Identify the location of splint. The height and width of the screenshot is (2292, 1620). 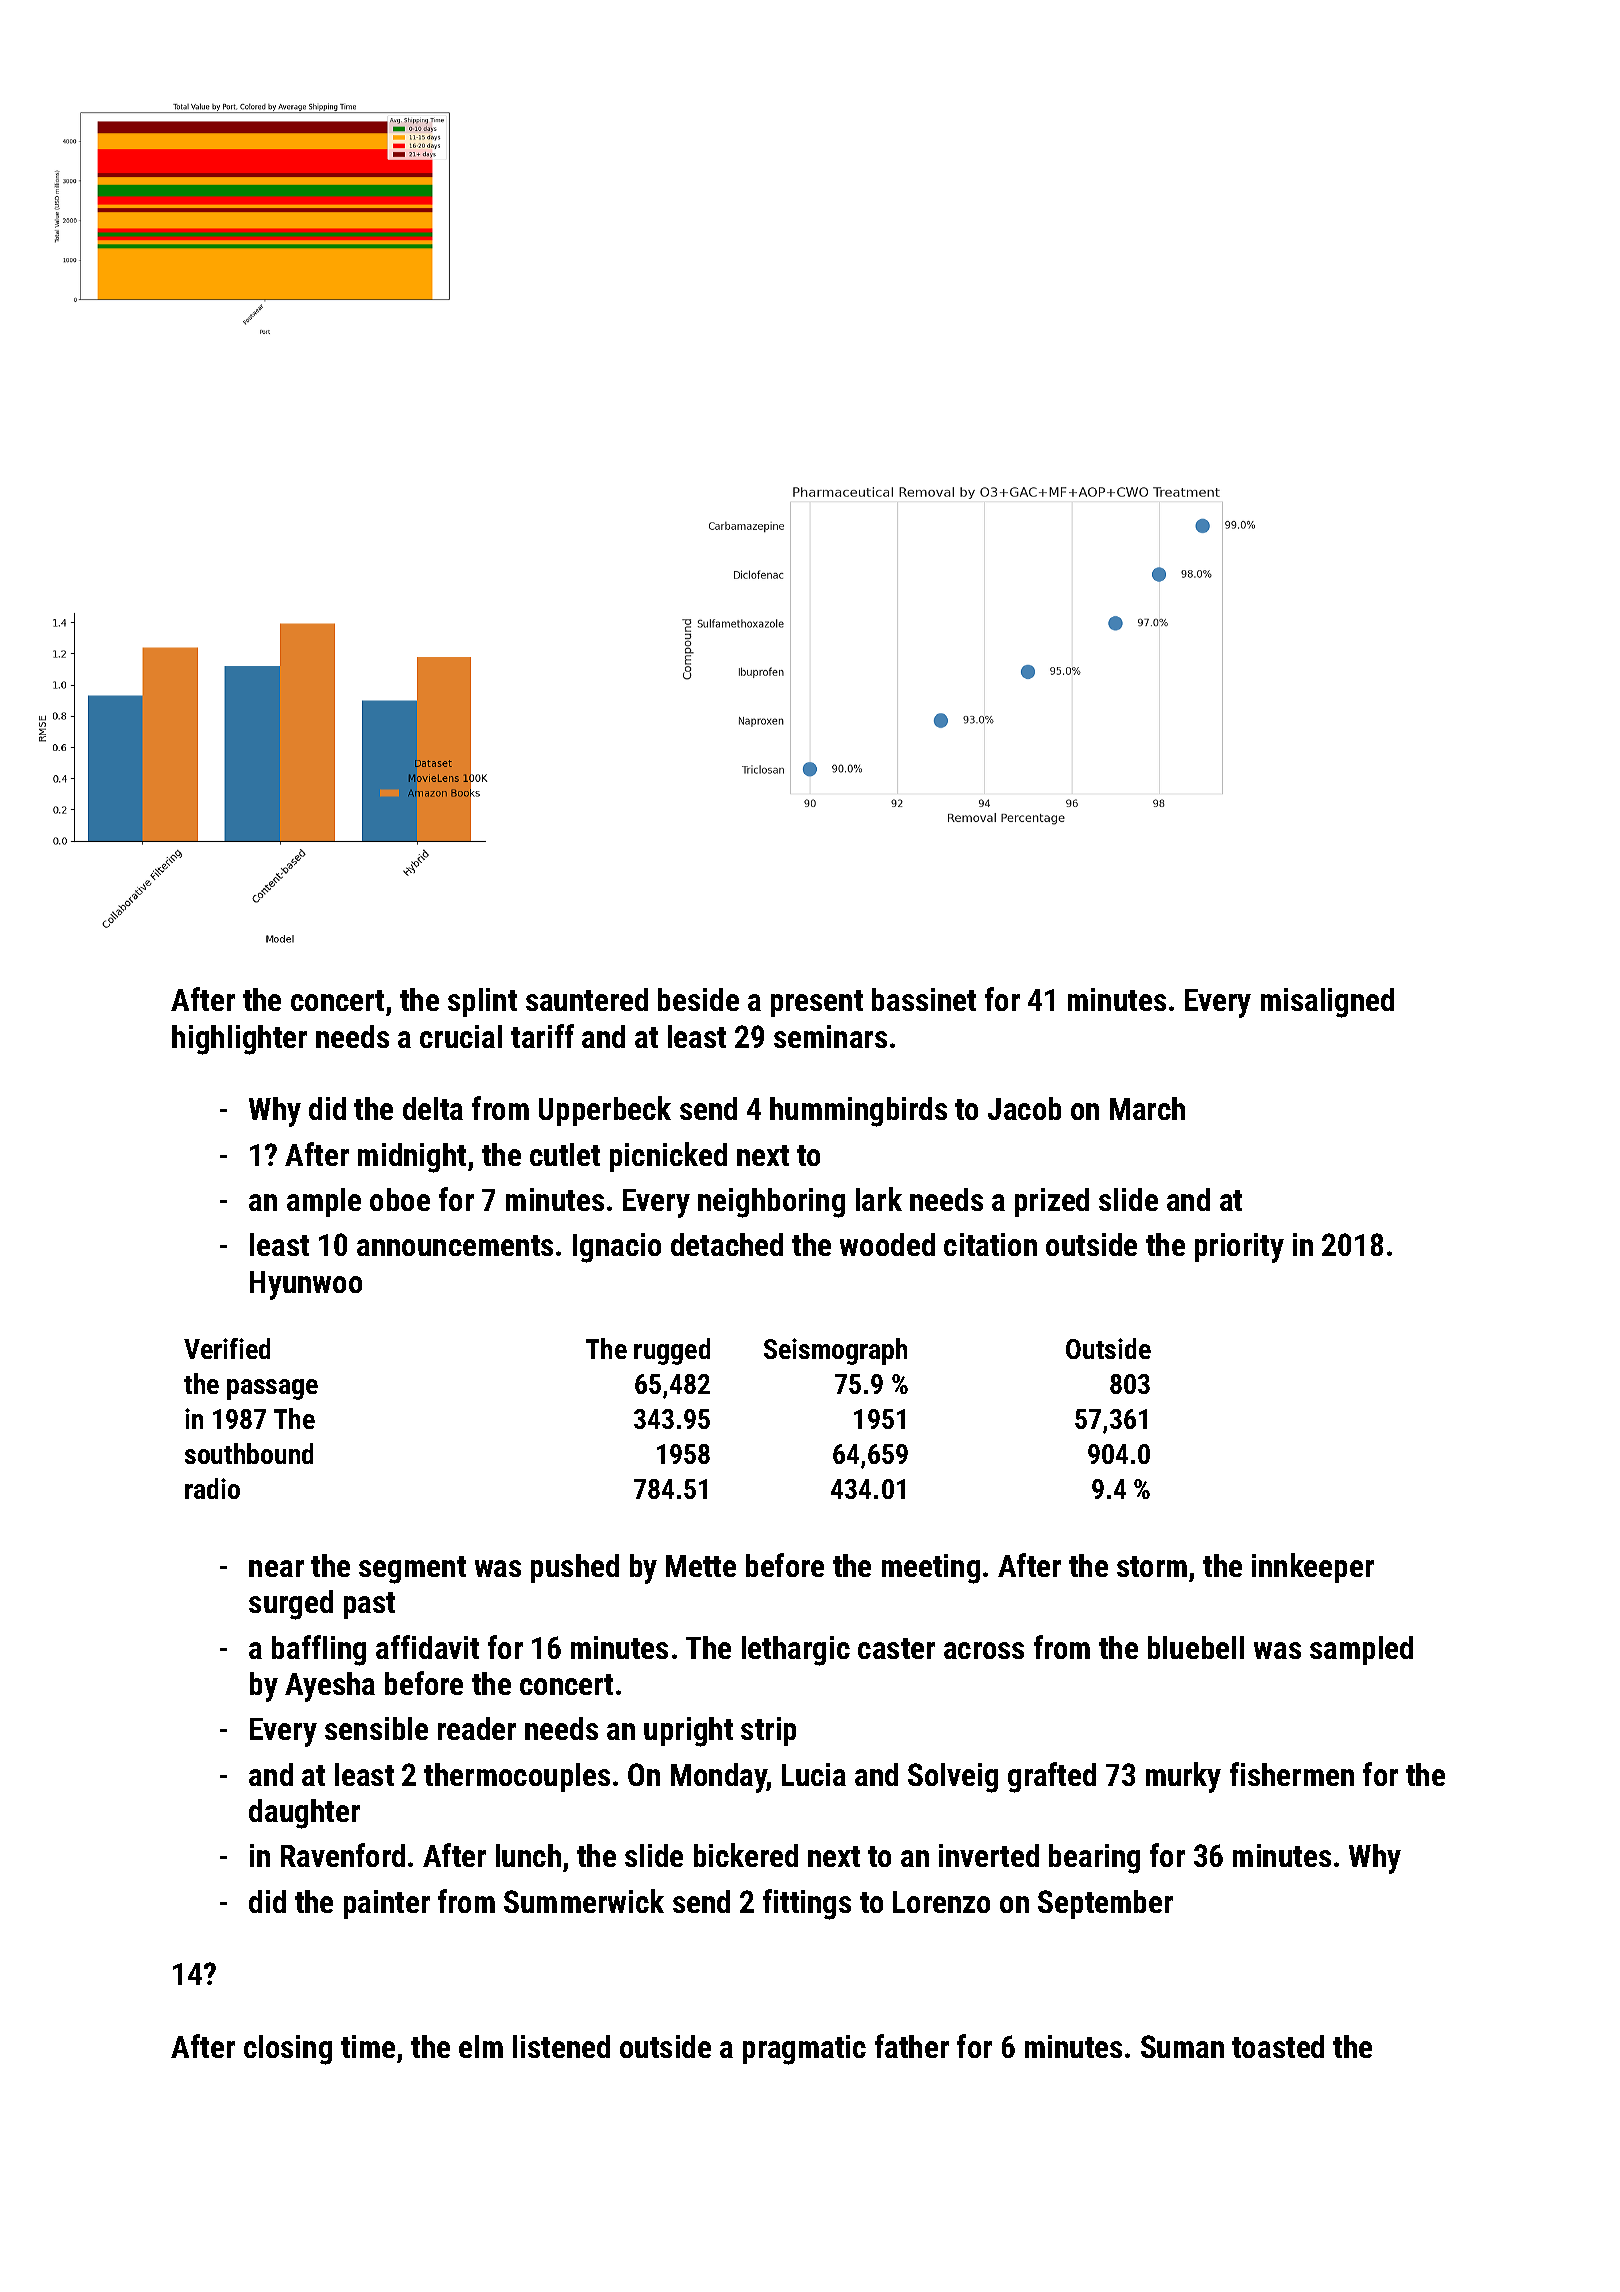
(482, 1002).
